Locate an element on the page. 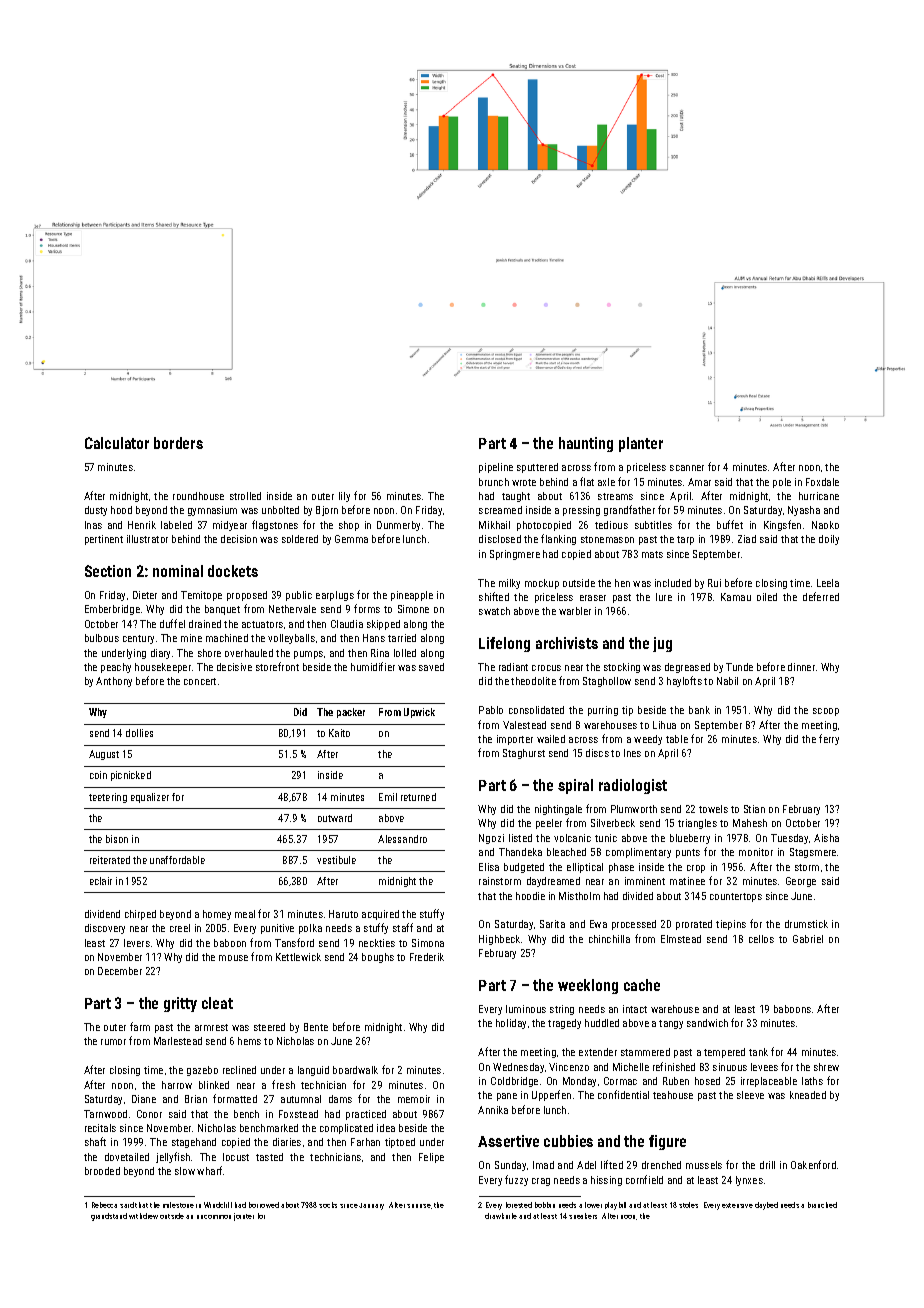  Farhan is located at coordinates (365, 1142).
